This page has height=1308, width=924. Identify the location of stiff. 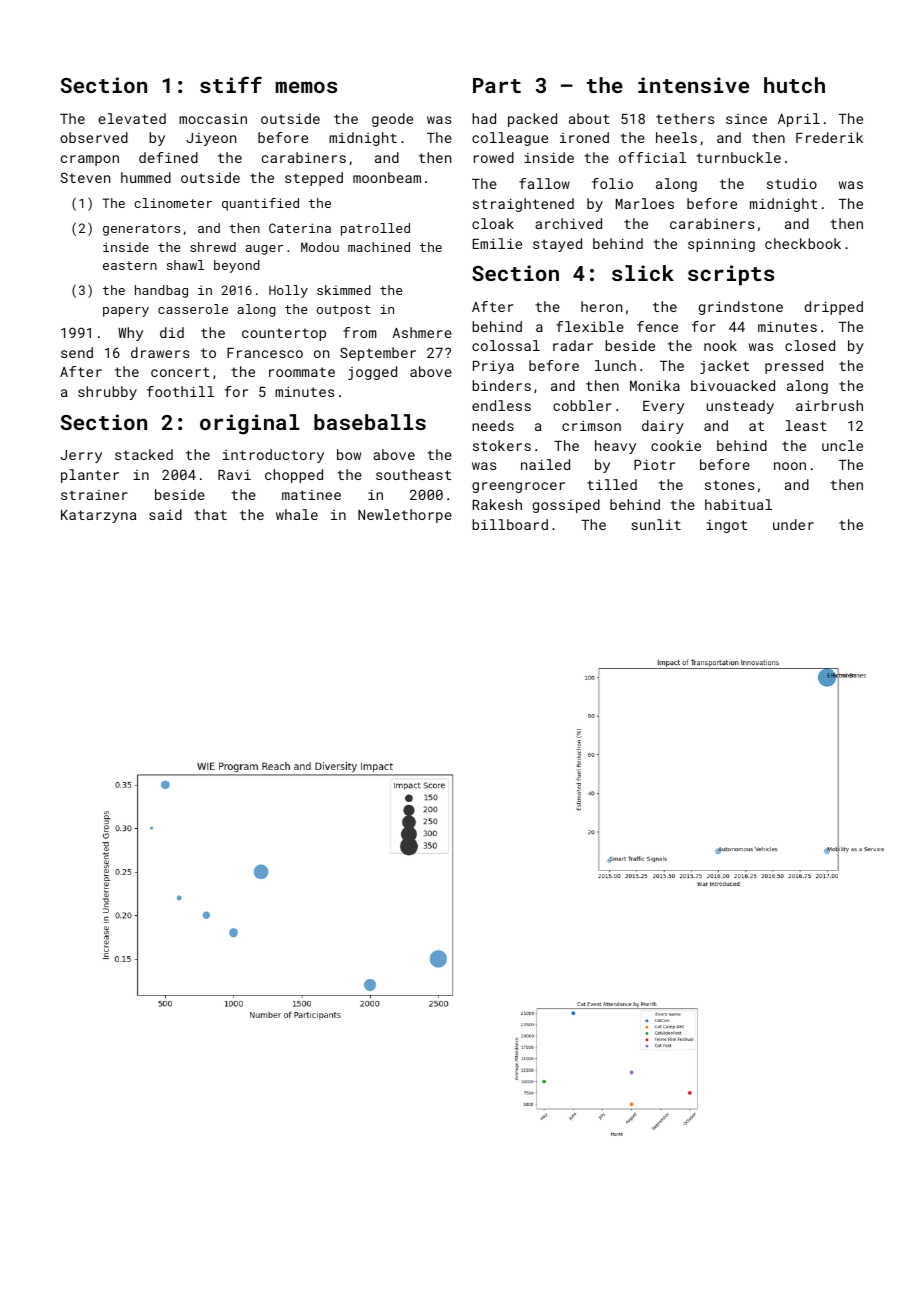
(231, 84).
